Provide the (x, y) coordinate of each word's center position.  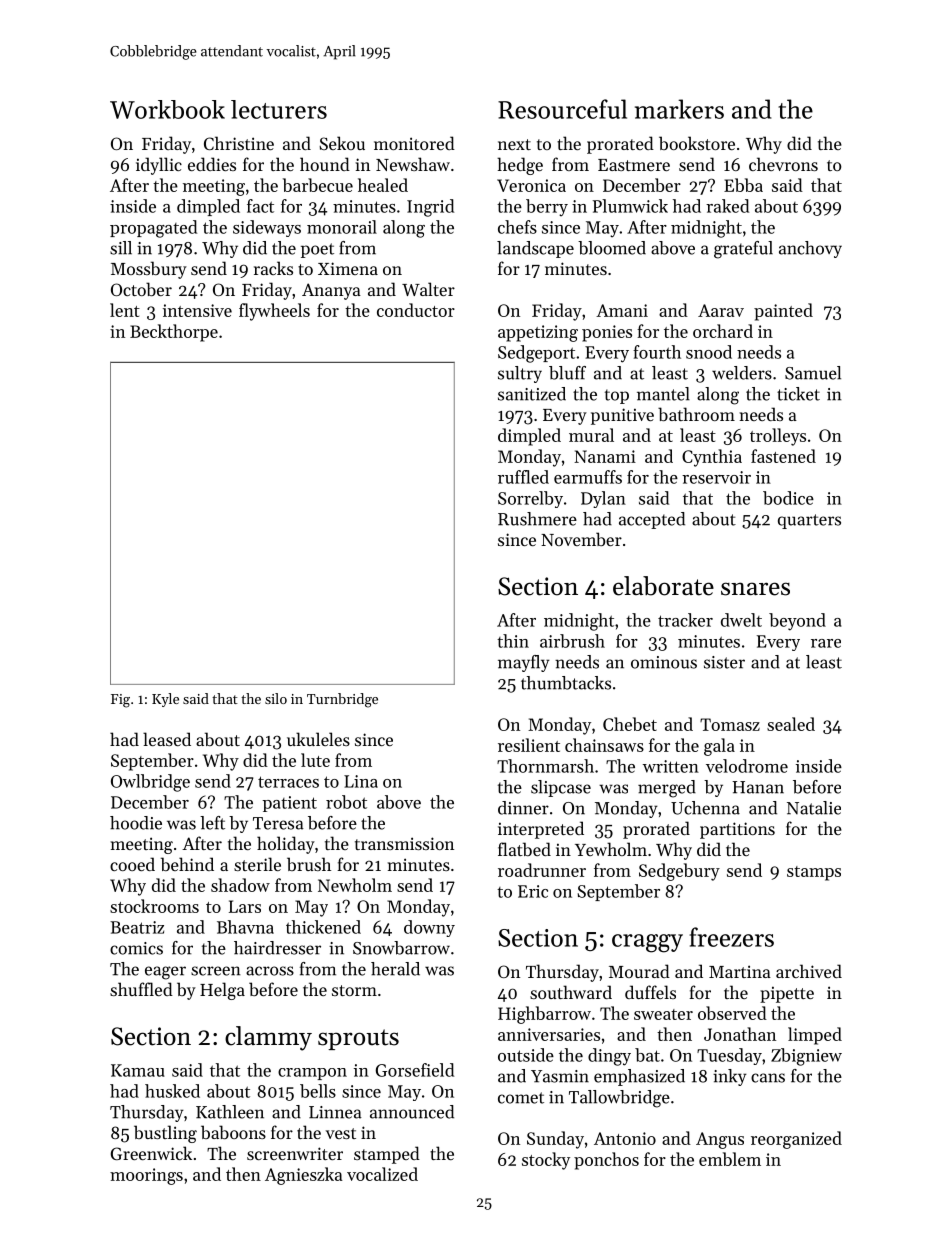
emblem (730, 1159)
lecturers (279, 109)
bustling (165, 1134)
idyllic (159, 166)
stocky (546, 1161)
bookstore (697, 143)
